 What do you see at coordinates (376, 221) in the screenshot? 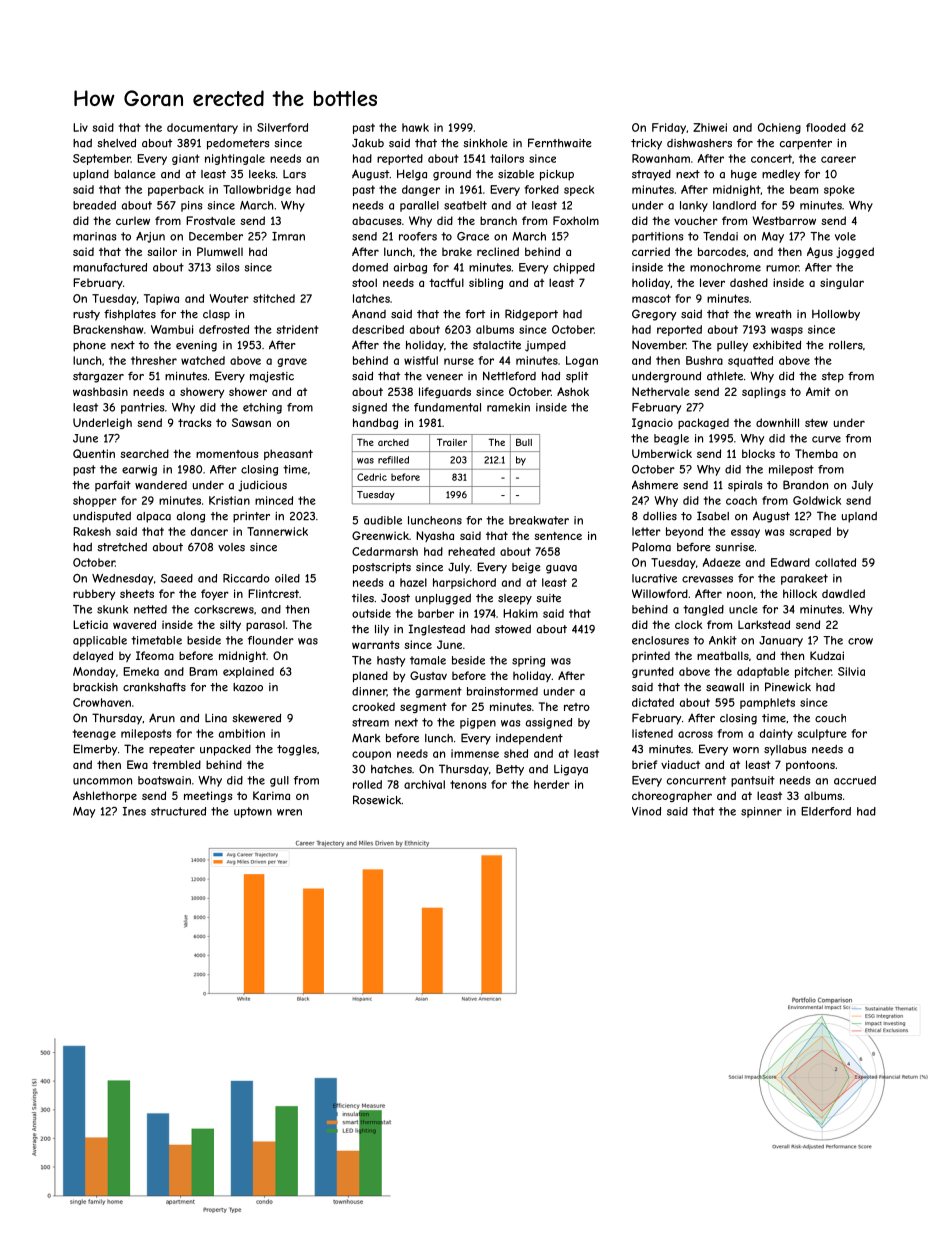
I see `abacuses` at bounding box center [376, 221].
